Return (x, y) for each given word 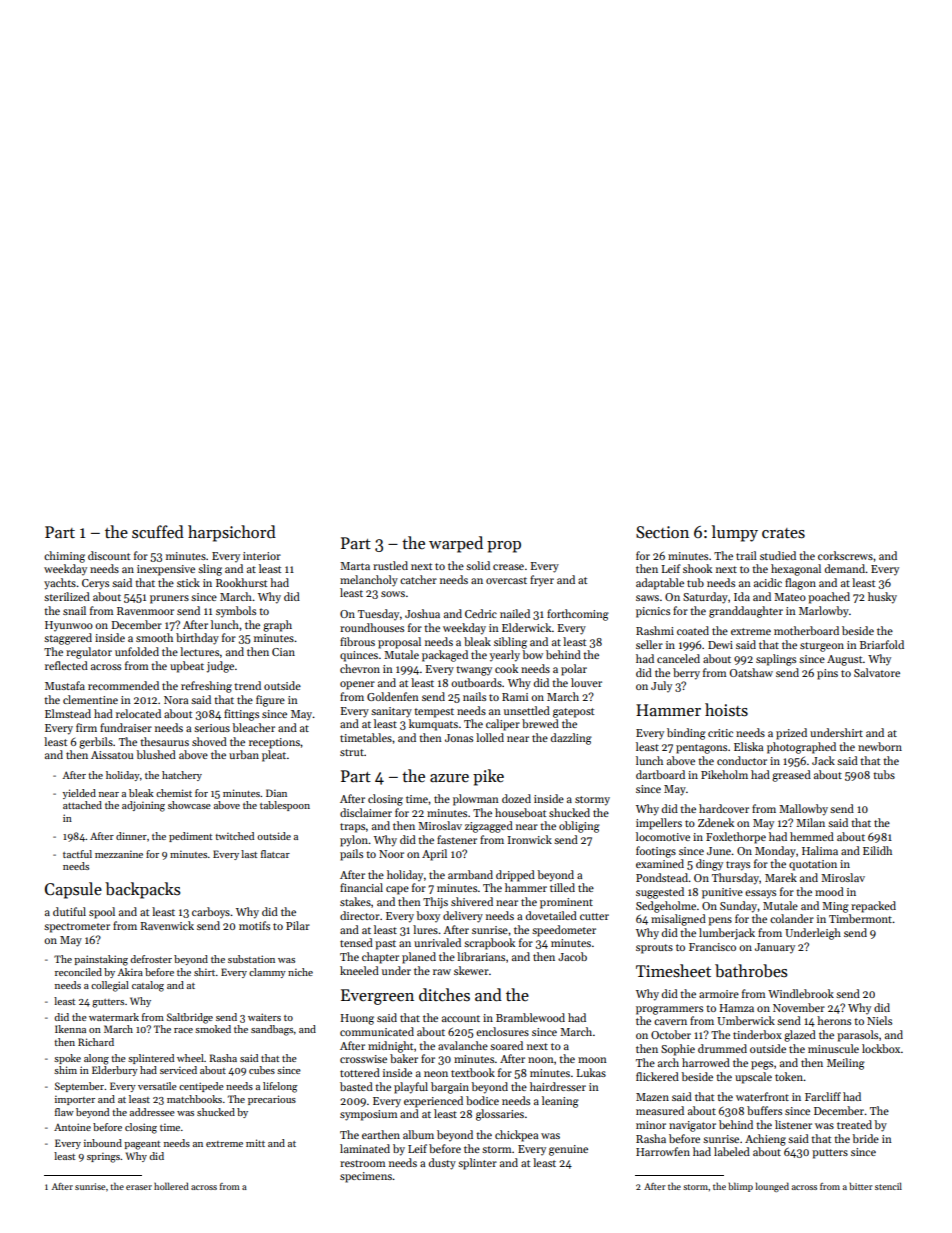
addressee (152, 1112)
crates (783, 533)
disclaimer (366, 812)
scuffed (158, 531)
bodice (482, 1100)
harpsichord (232, 533)
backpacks (142, 890)
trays (738, 866)
